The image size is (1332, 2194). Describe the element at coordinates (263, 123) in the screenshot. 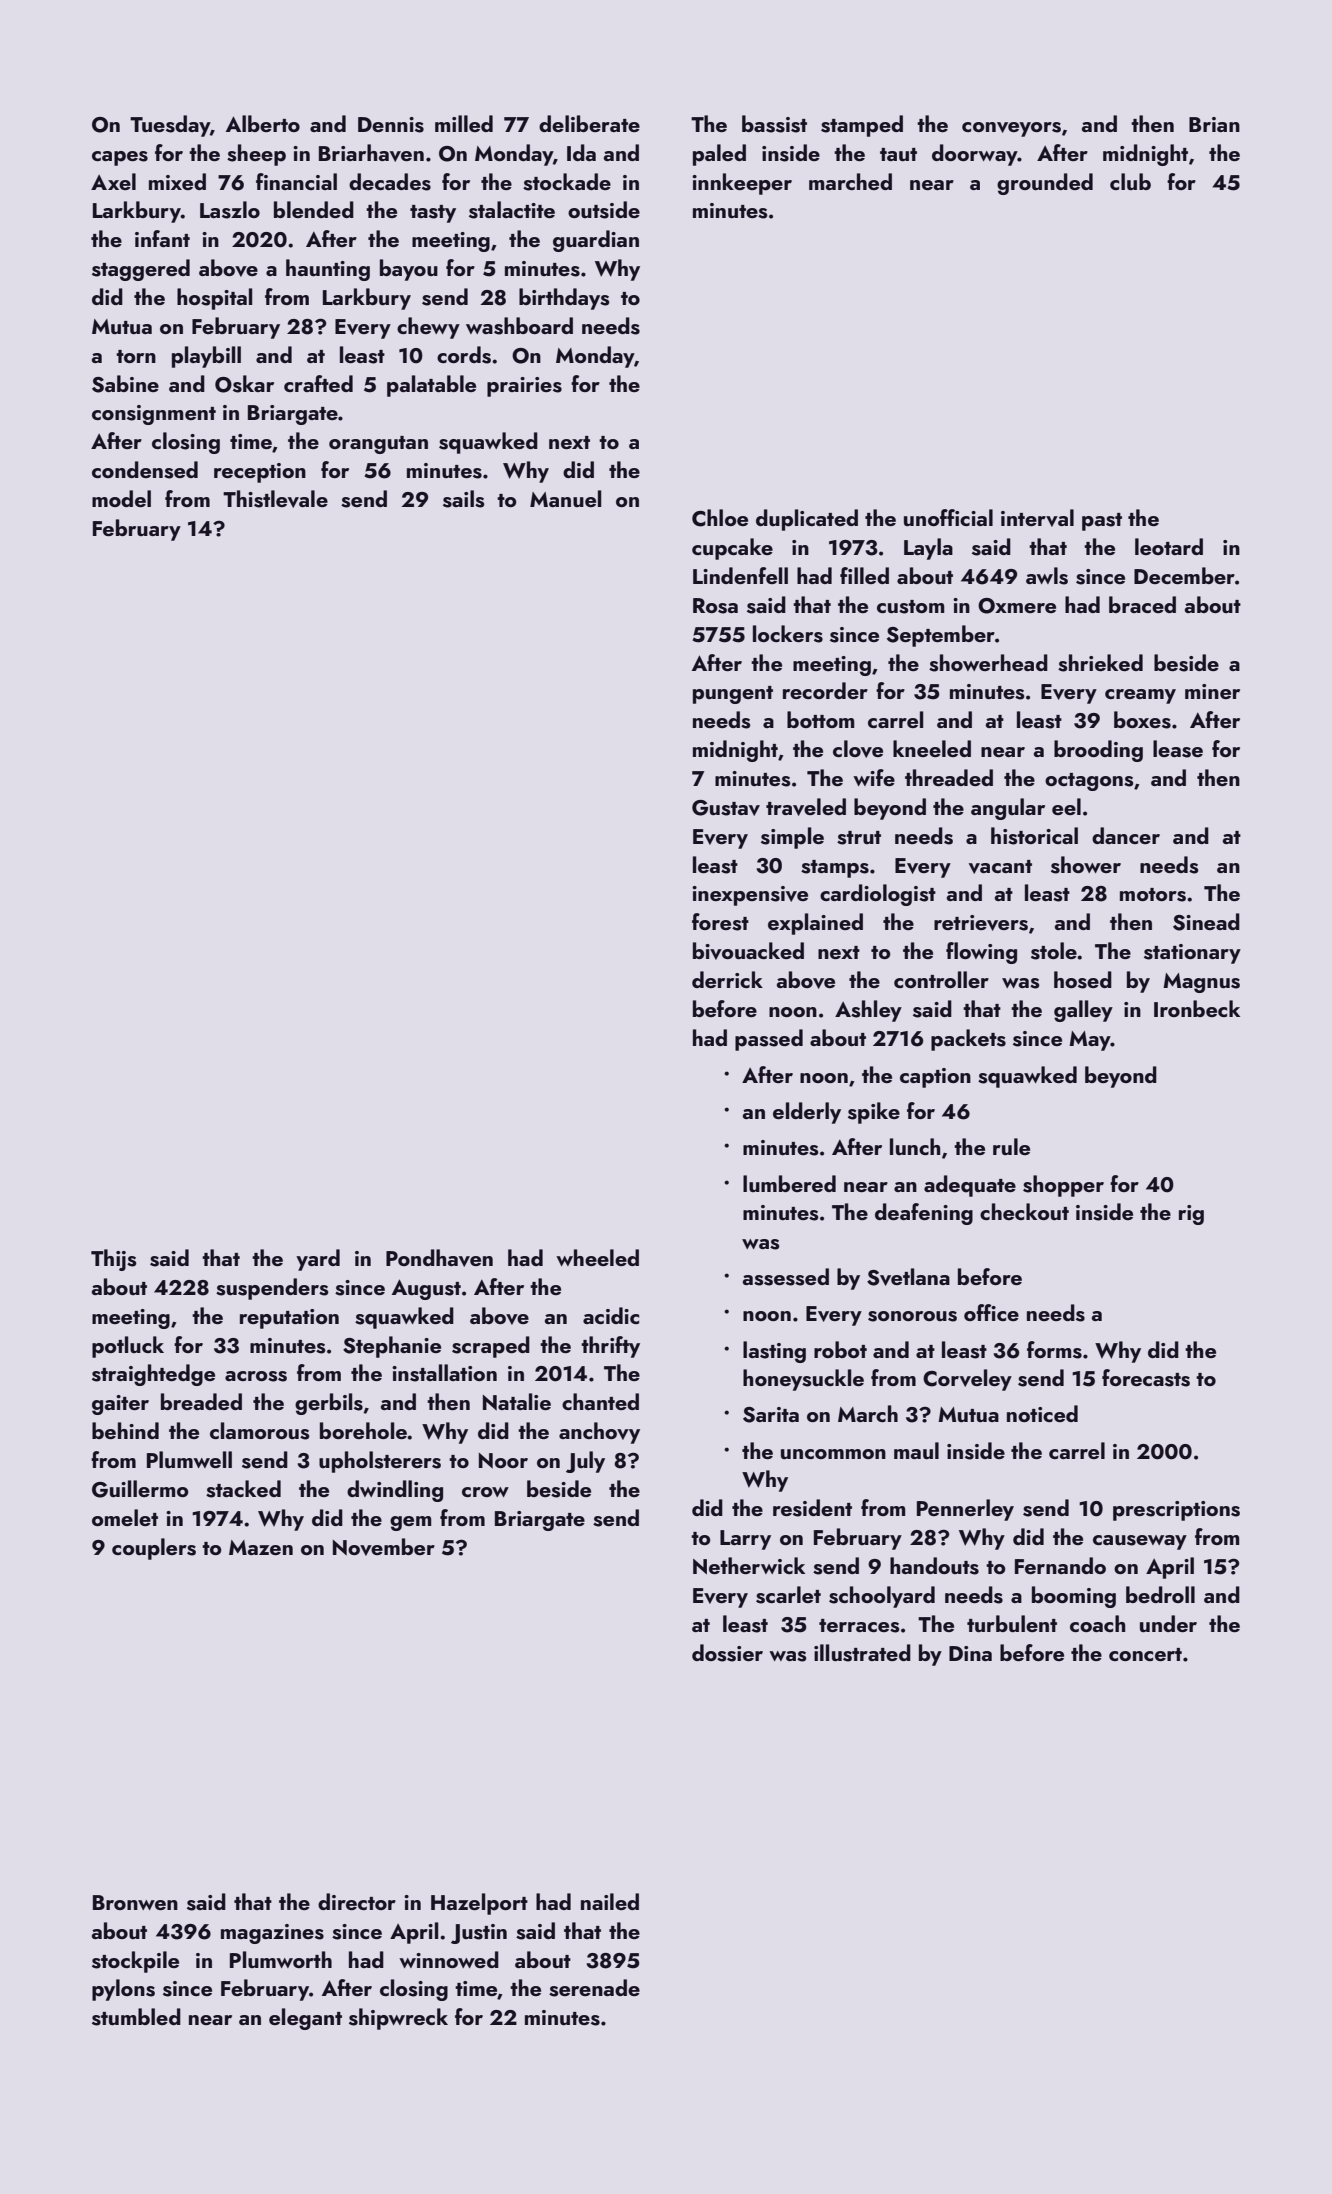

I see `Alberto` at that location.
